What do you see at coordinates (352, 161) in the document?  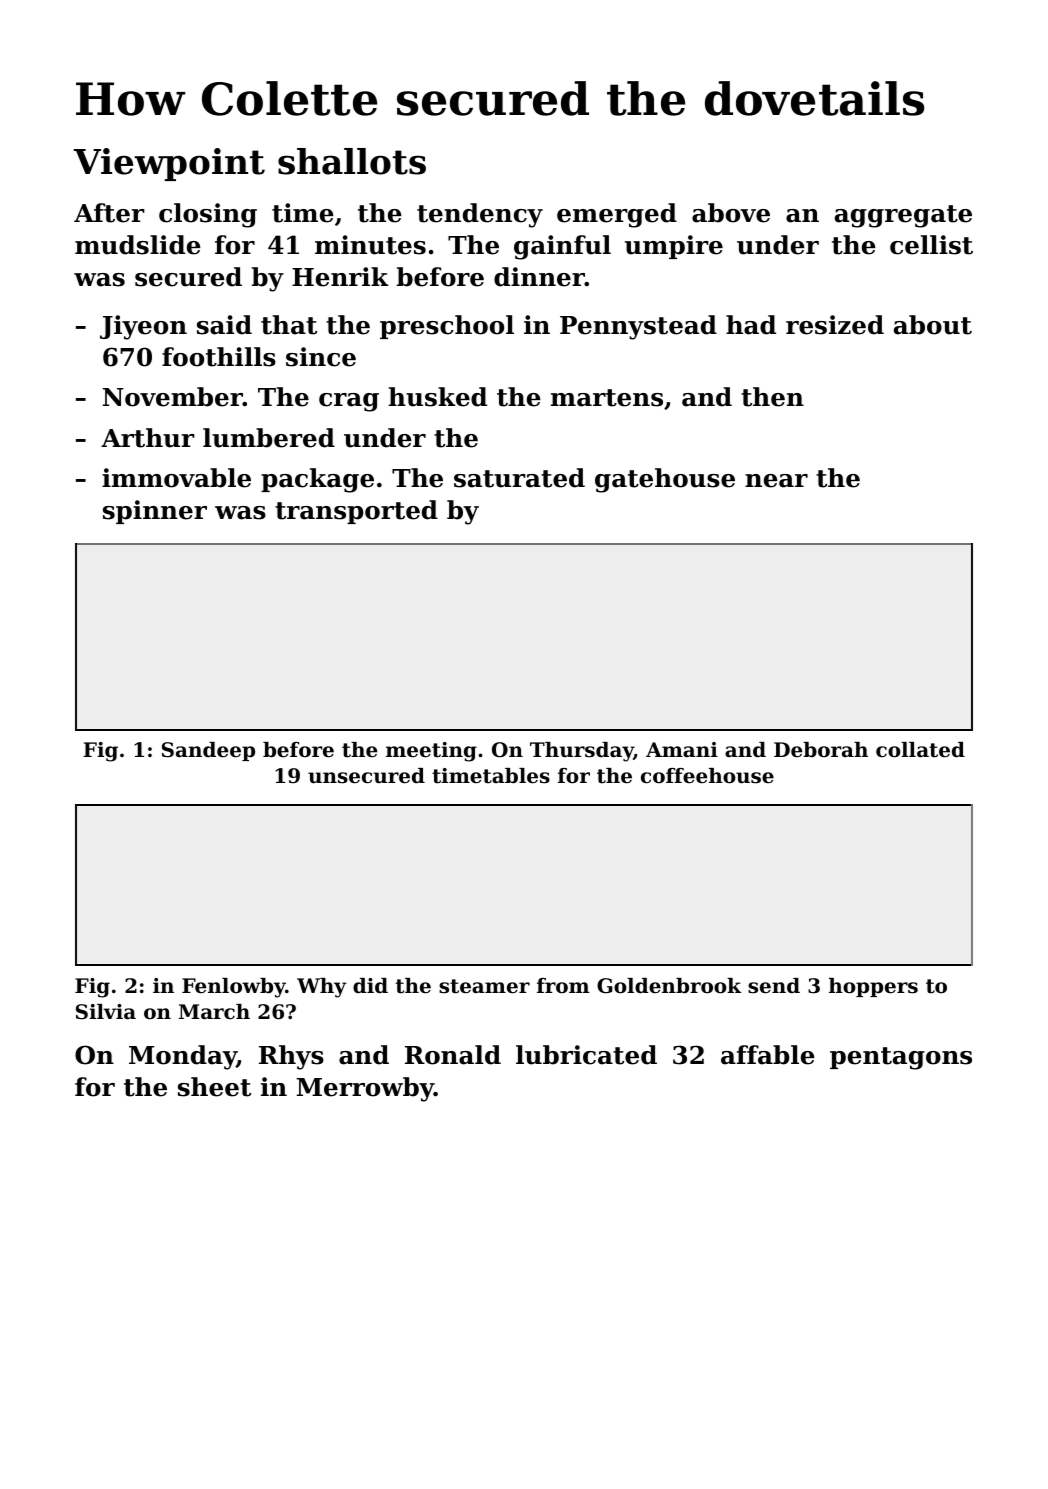 I see `shallots` at bounding box center [352, 161].
